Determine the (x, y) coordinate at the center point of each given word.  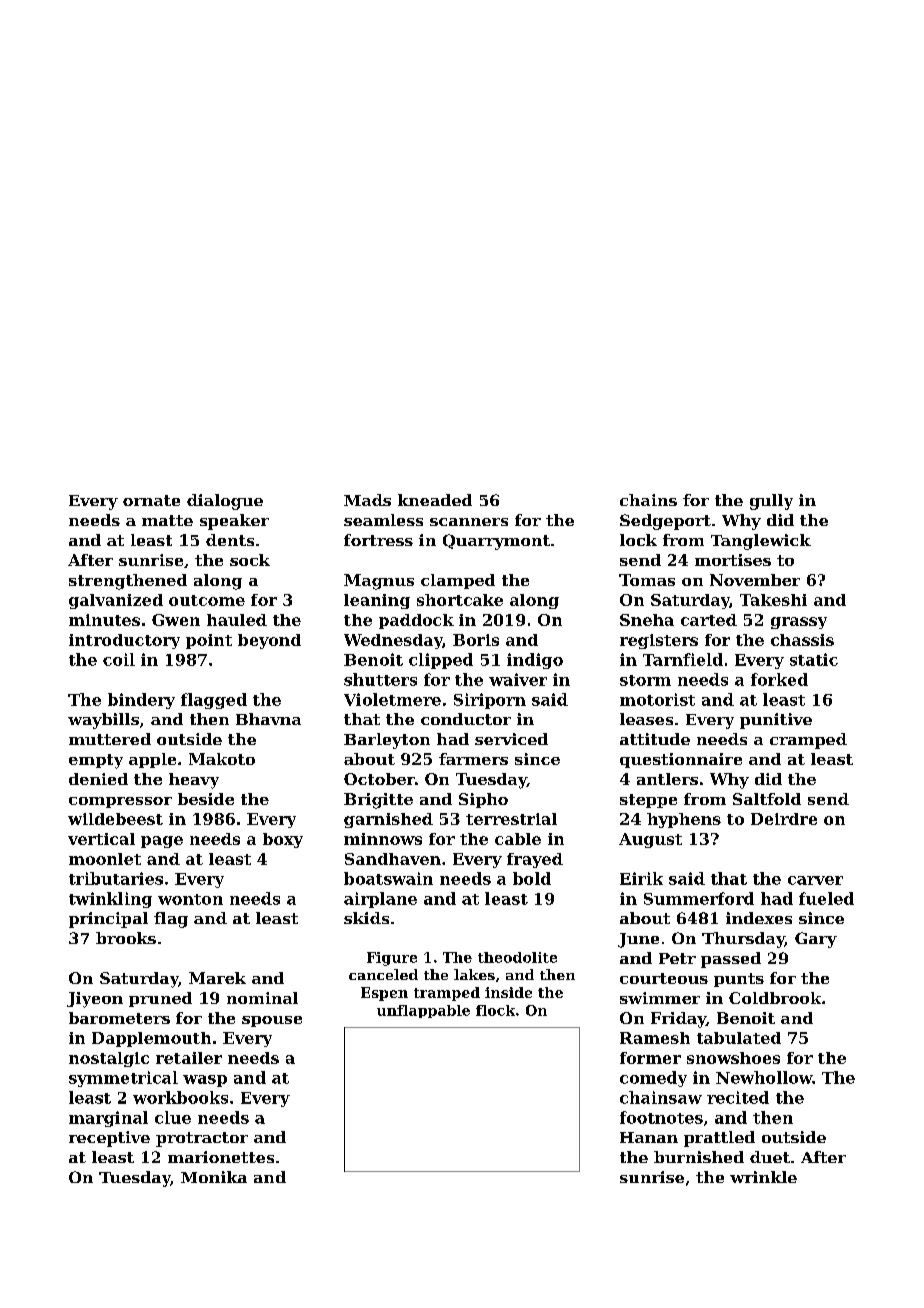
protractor (202, 1139)
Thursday (743, 940)
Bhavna (268, 719)
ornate (151, 500)
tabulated (739, 1038)
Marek (217, 978)
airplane (380, 900)
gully (771, 502)
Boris (476, 640)
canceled (383, 974)
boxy (283, 840)
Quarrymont (496, 542)
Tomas (647, 580)
